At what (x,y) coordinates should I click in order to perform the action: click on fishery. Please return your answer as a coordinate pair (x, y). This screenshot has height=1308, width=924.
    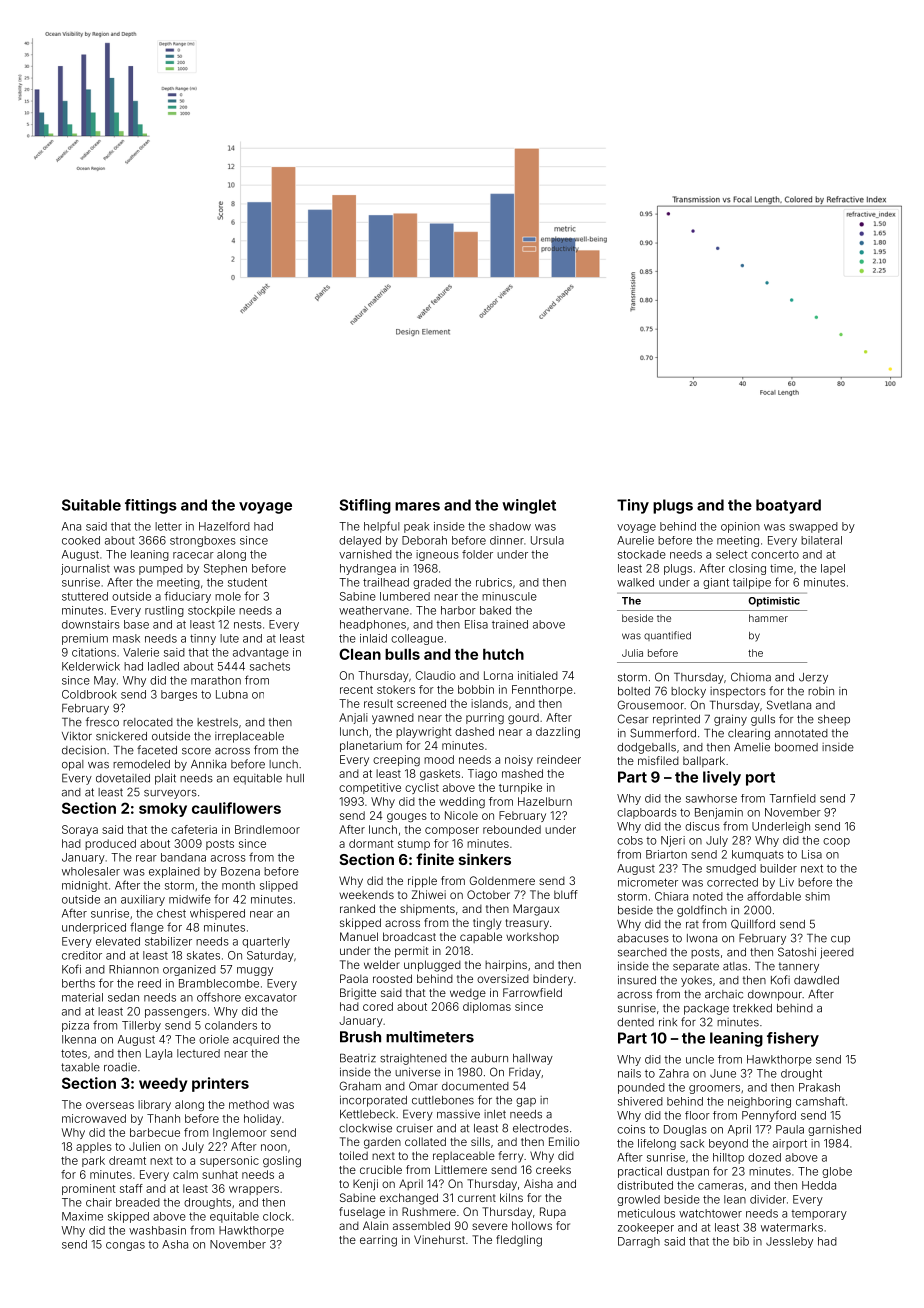
    Looking at the image, I should click on (793, 1039).
